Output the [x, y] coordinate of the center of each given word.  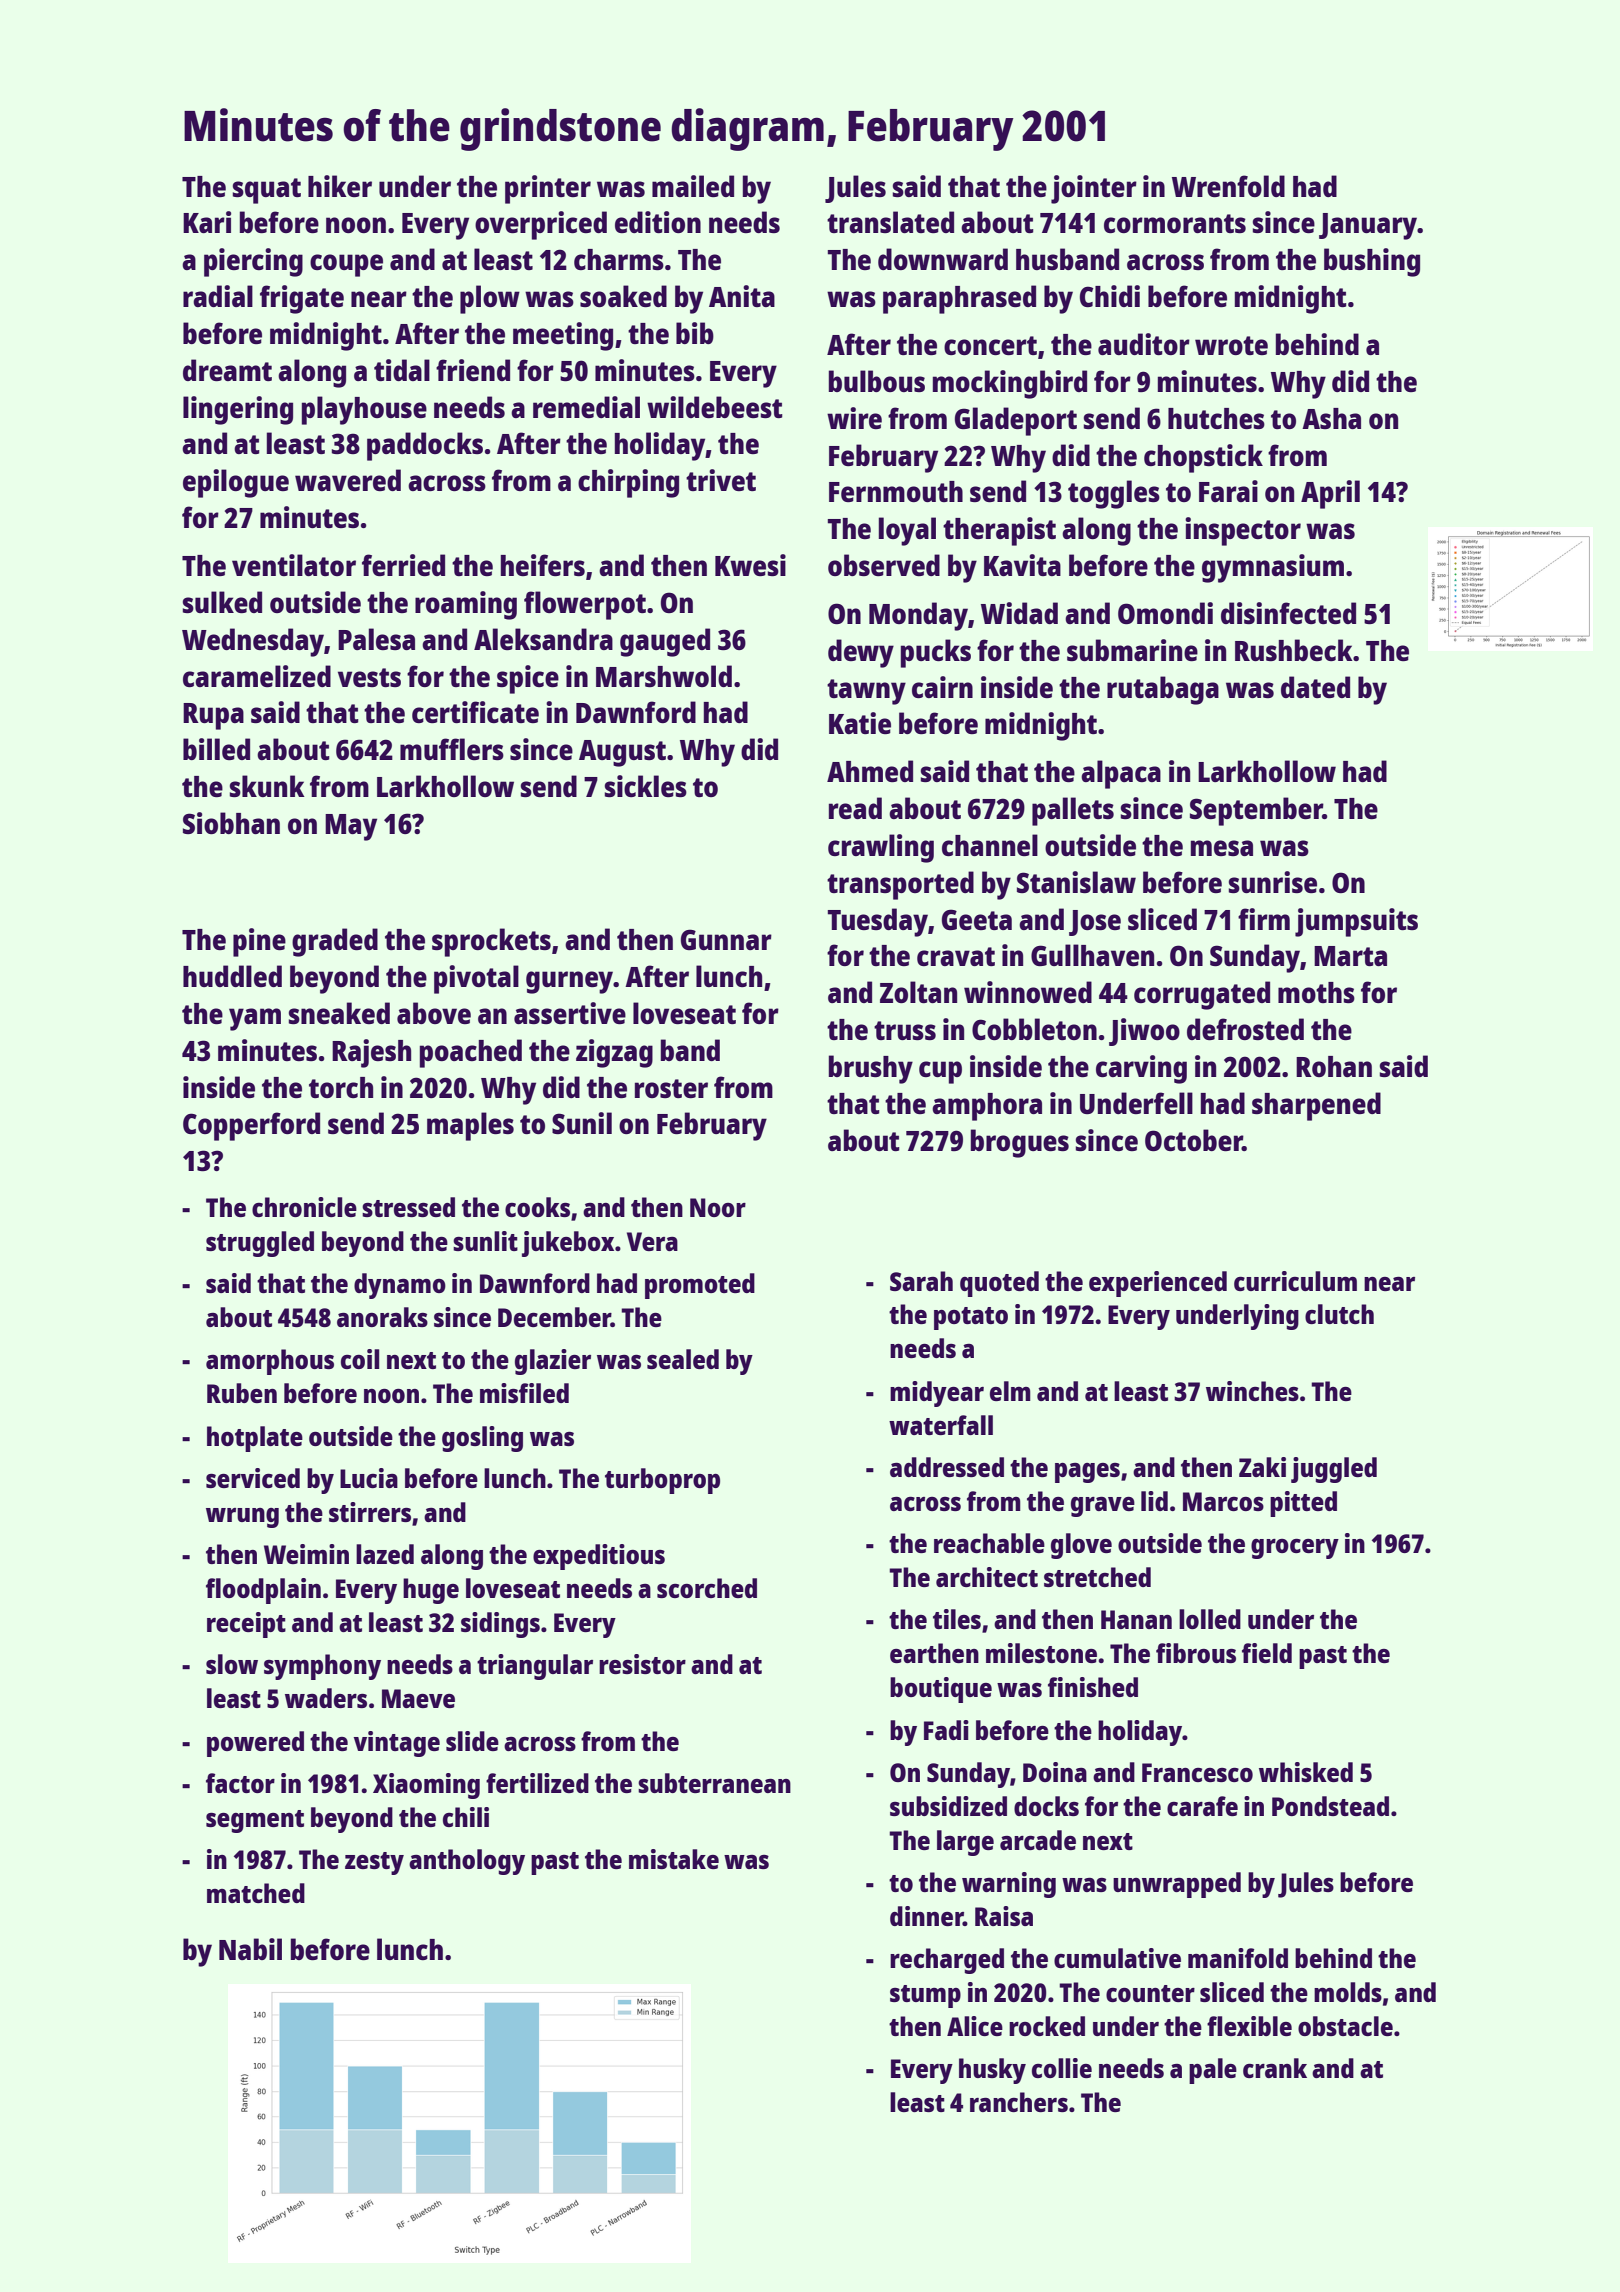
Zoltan [918, 992]
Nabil [250, 1949]
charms [619, 259]
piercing [253, 262]
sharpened [1316, 1106]
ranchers [1019, 2102]
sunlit [485, 1241]
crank [1275, 2068]
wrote [1231, 345]
